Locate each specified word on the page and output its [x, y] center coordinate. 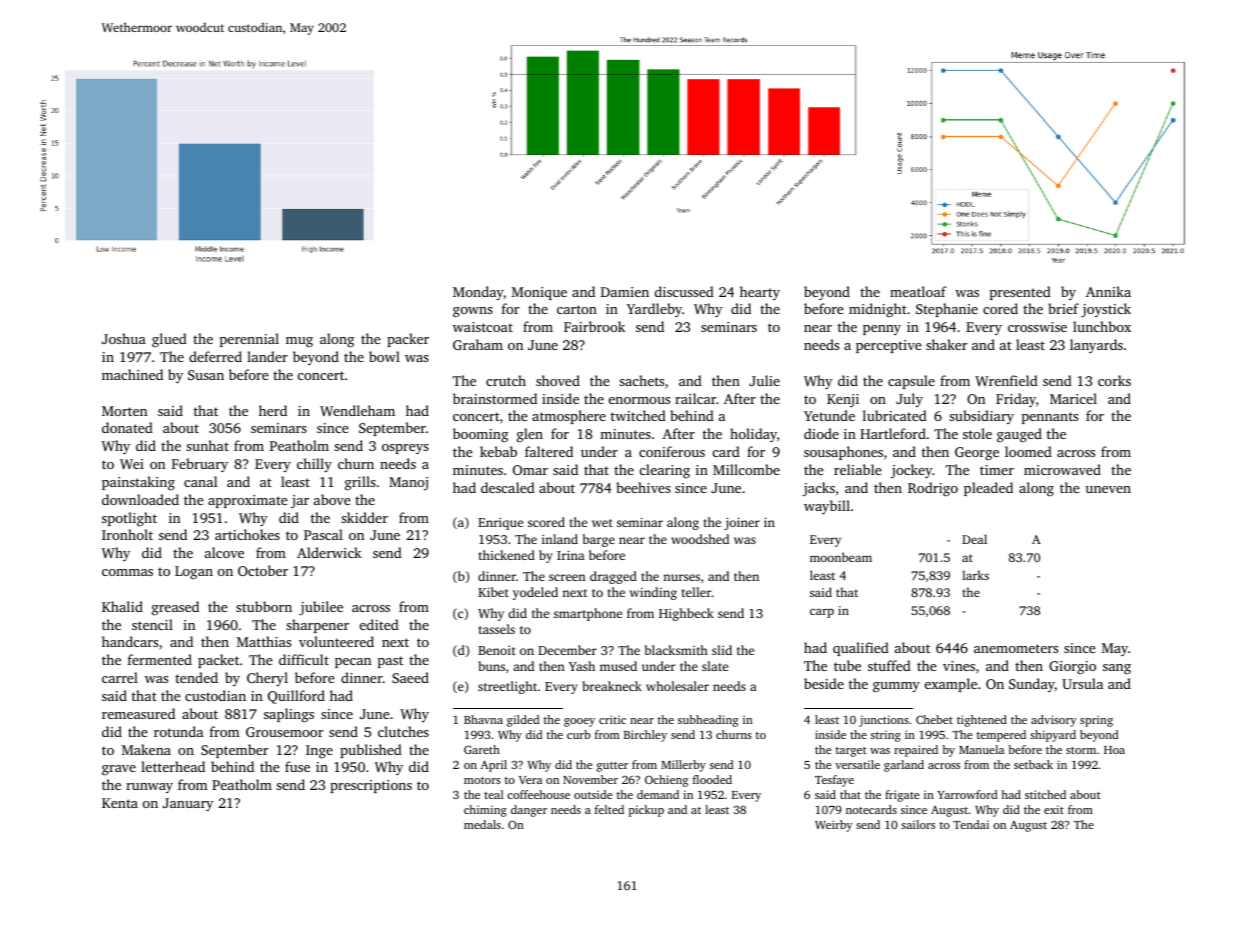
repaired [916, 751]
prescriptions [371, 786]
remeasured [138, 713]
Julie [764, 380]
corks [1114, 380]
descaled [508, 487]
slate [715, 666]
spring [1096, 721]
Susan [206, 375]
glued [169, 340]
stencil [152, 624]
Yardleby [654, 310]
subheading [708, 721]
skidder [364, 517]
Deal [974, 539]
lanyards [1096, 346]
